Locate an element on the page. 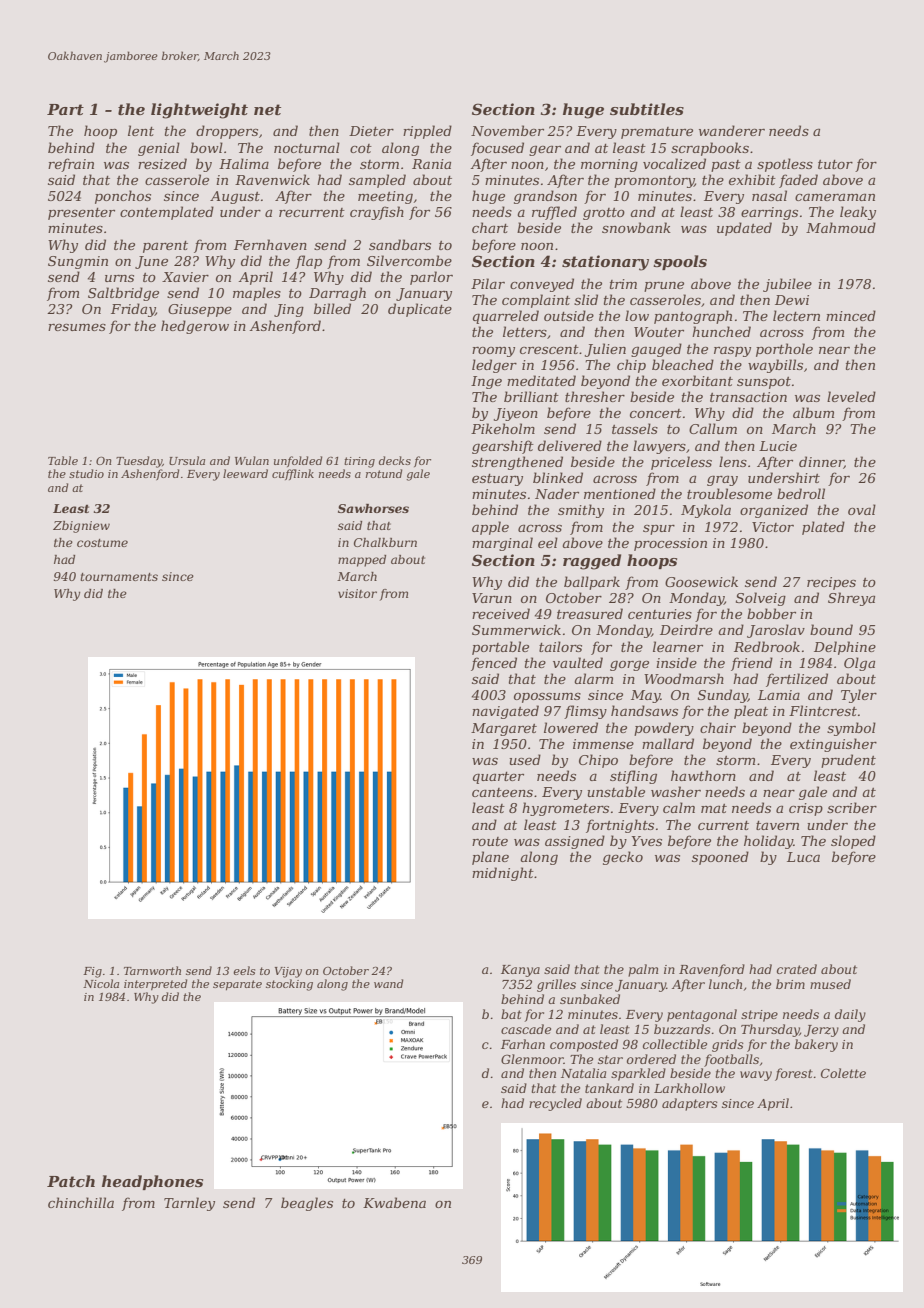  Glenmoor is located at coordinates (532, 1059).
